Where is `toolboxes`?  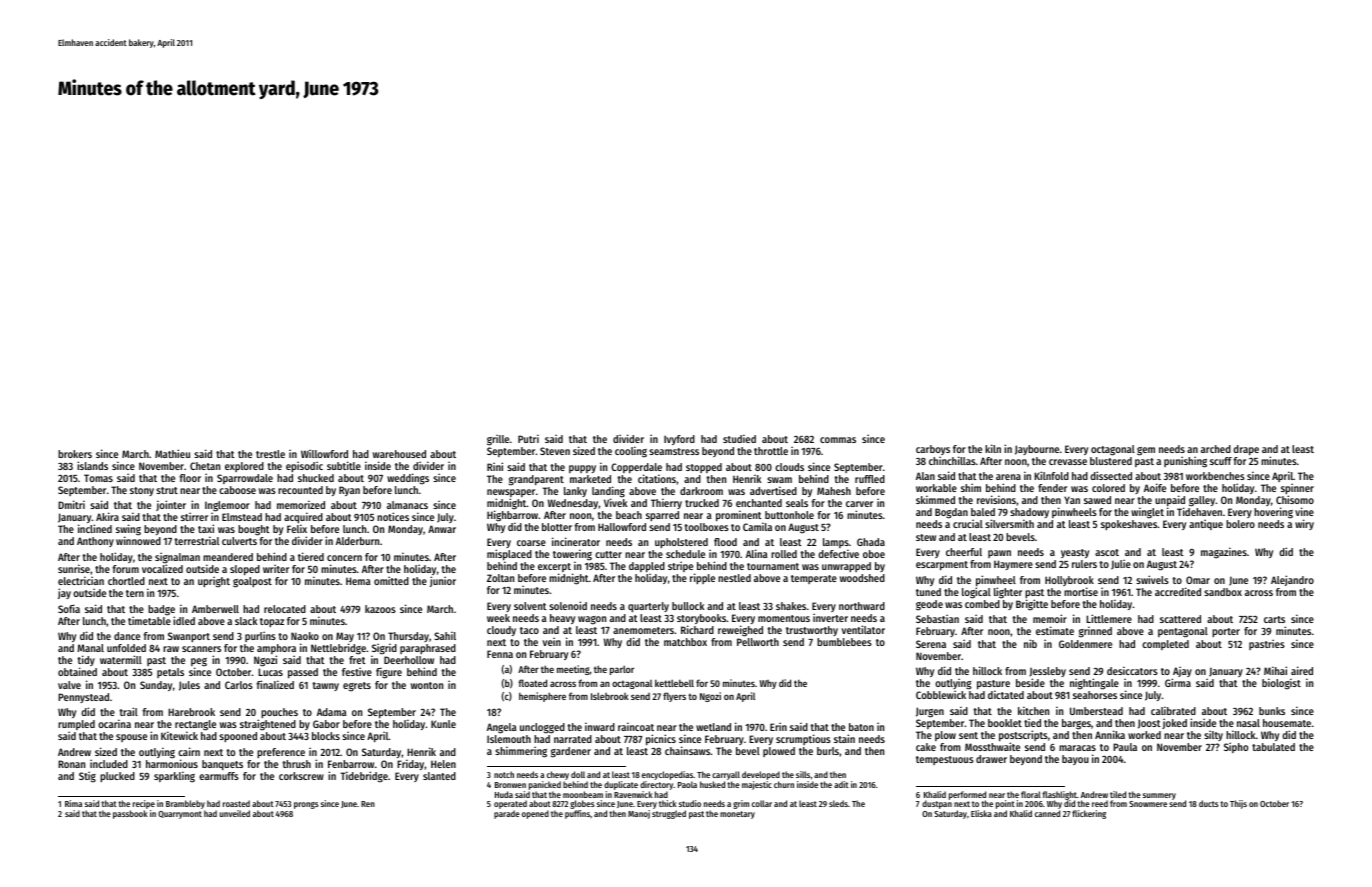
toolboxes is located at coordinates (706, 527).
